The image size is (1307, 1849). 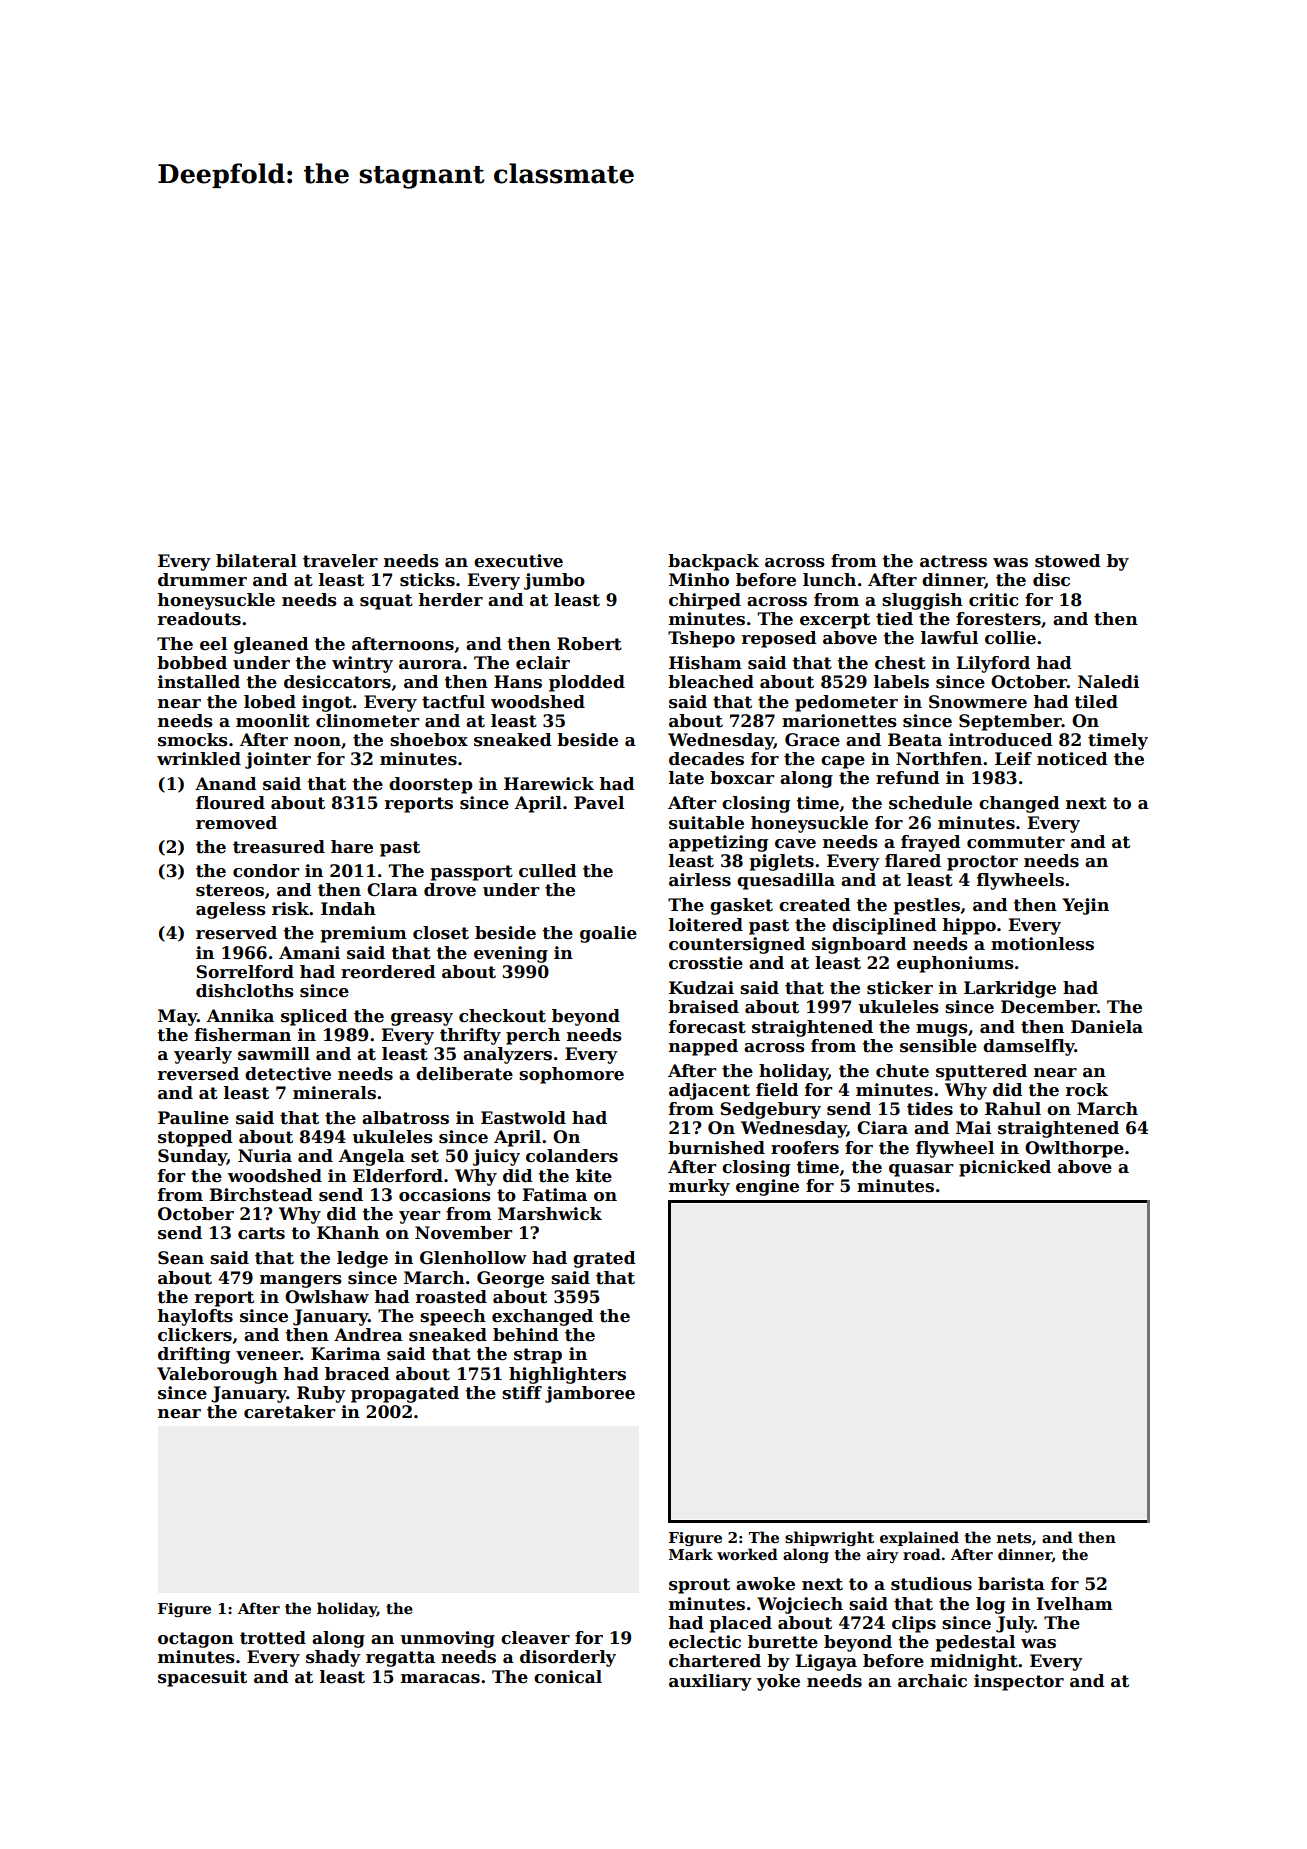 I want to click on collie, so click(x=1010, y=638).
